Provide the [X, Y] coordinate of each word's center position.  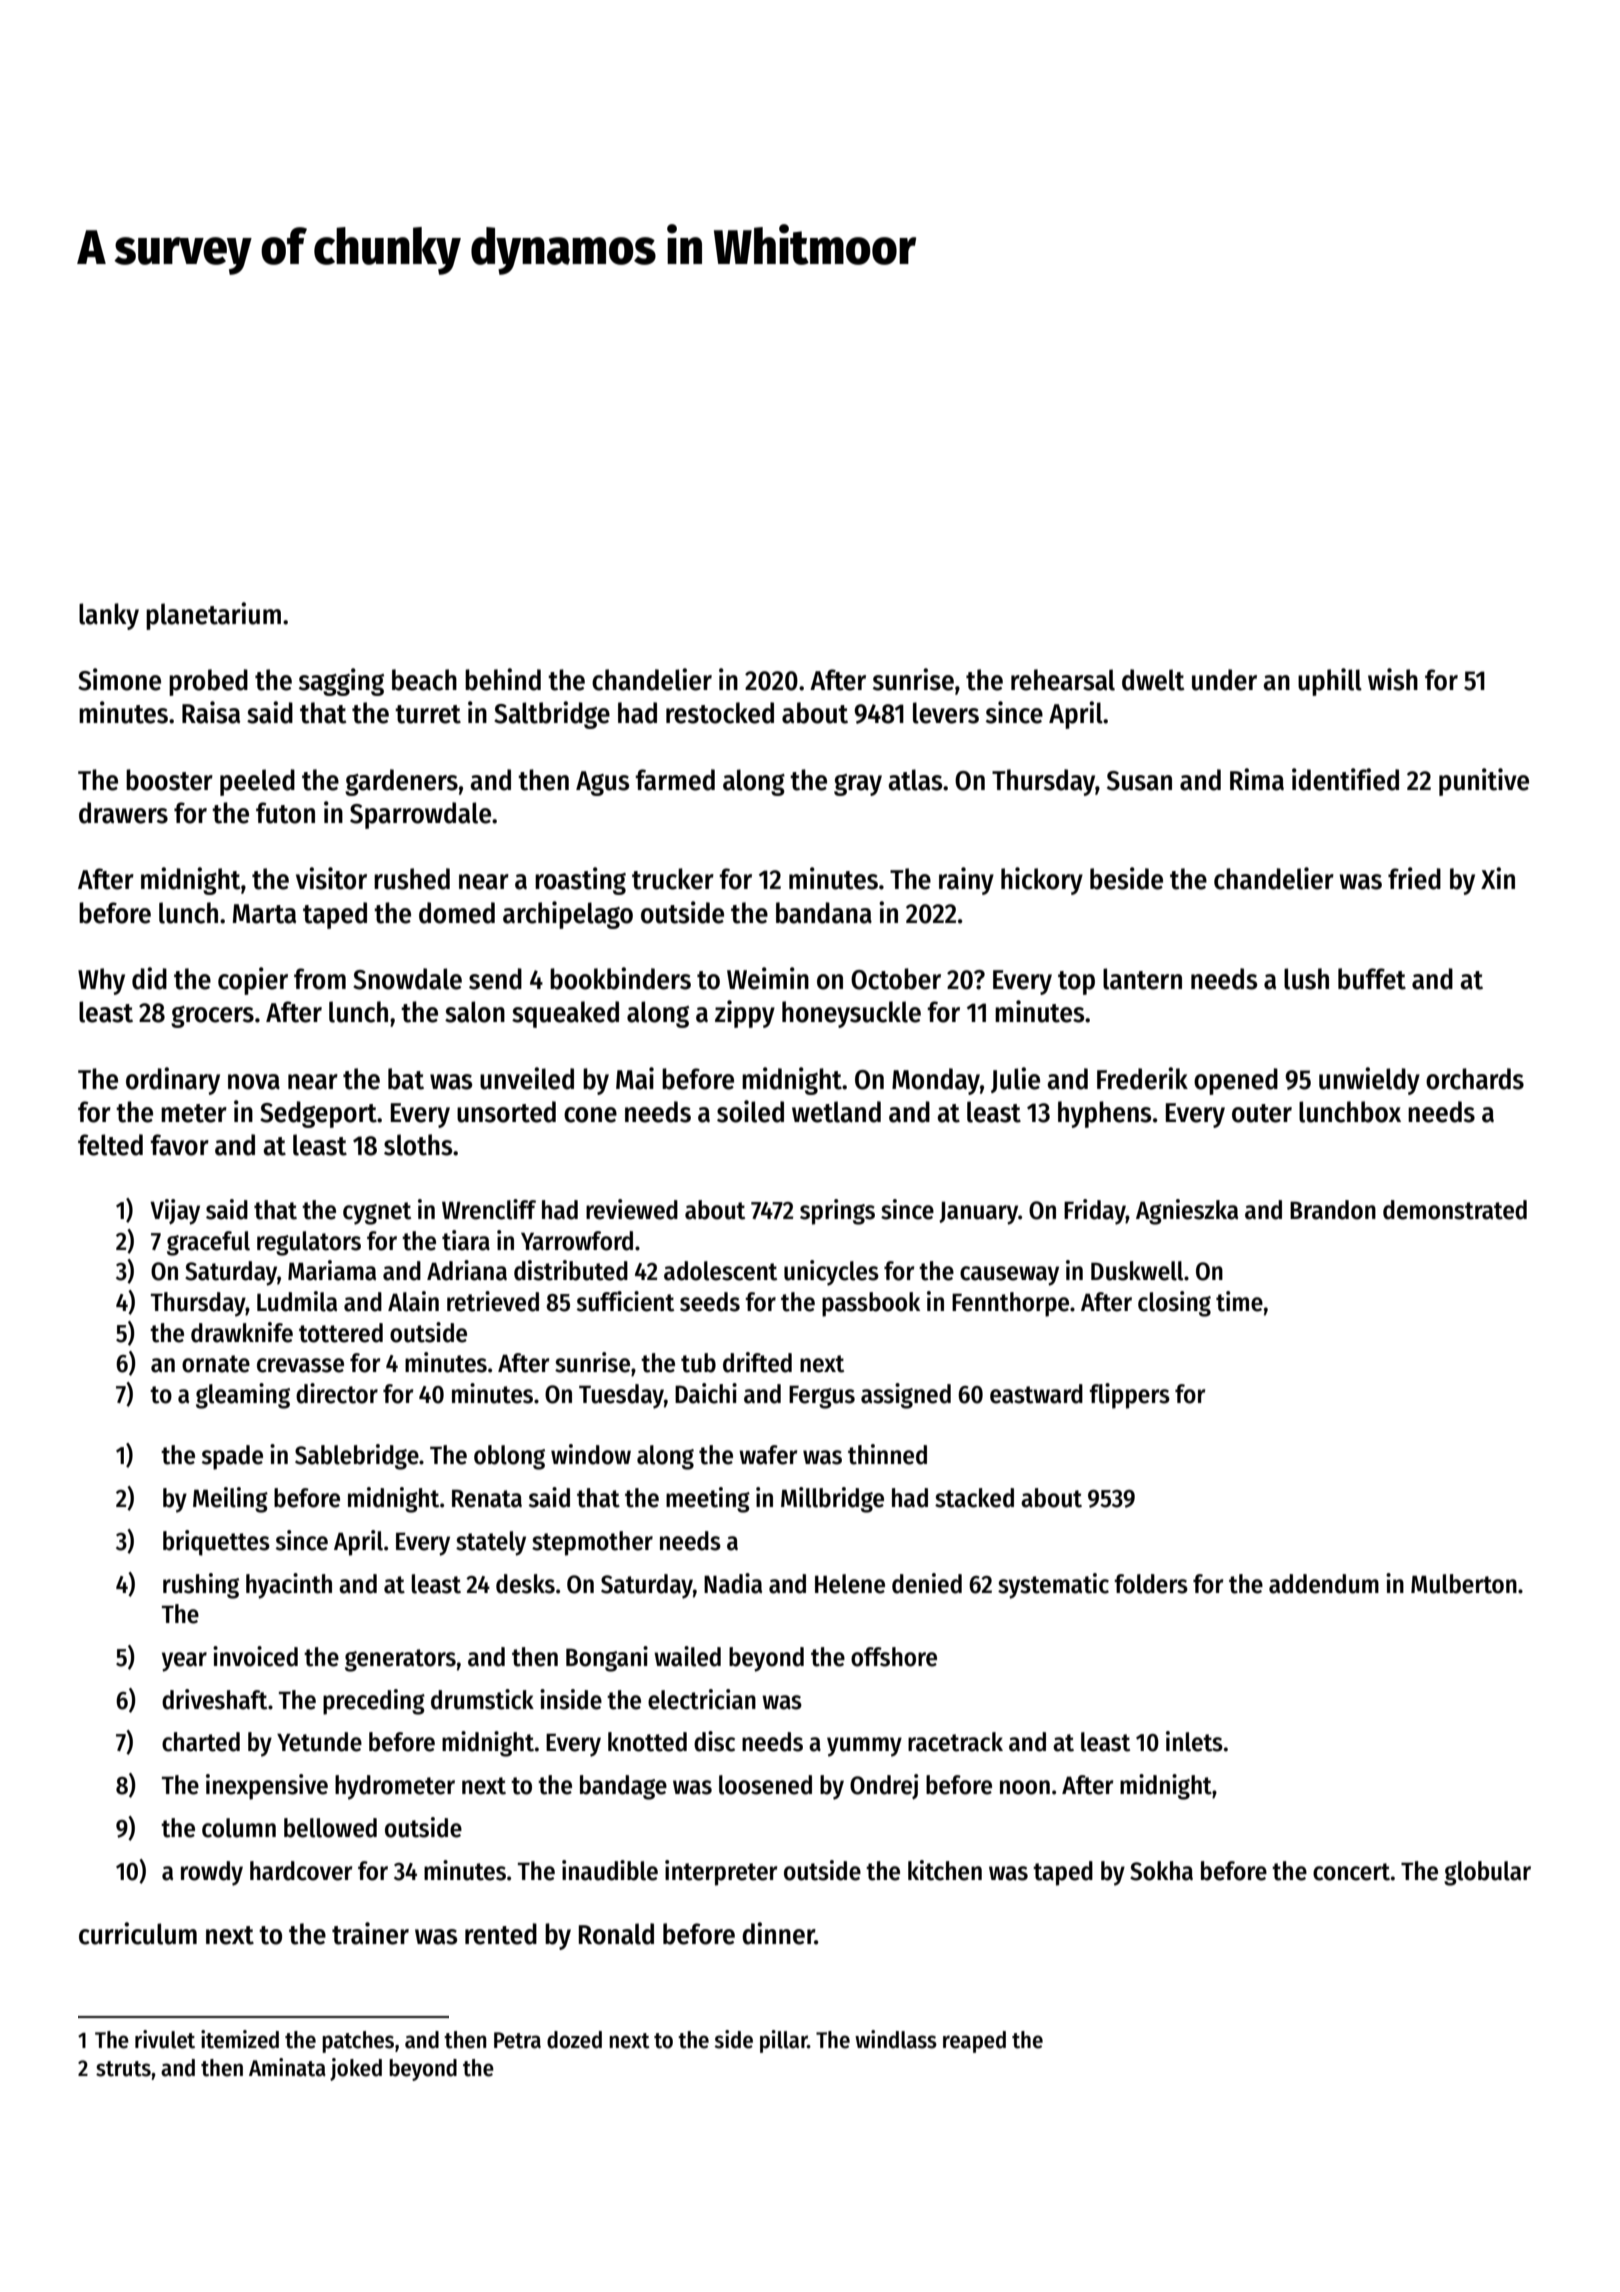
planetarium [213, 616]
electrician [702, 1699]
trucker [673, 879]
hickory [1042, 881]
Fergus [822, 1397]
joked [356, 2069]
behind [503, 679]
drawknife [242, 1332]
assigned [906, 1396]
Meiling [230, 1500]
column [239, 1828]
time [1239, 1301]
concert [1351, 1872]
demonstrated [1455, 1210]
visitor [331, 878]
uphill [1330, 682]
